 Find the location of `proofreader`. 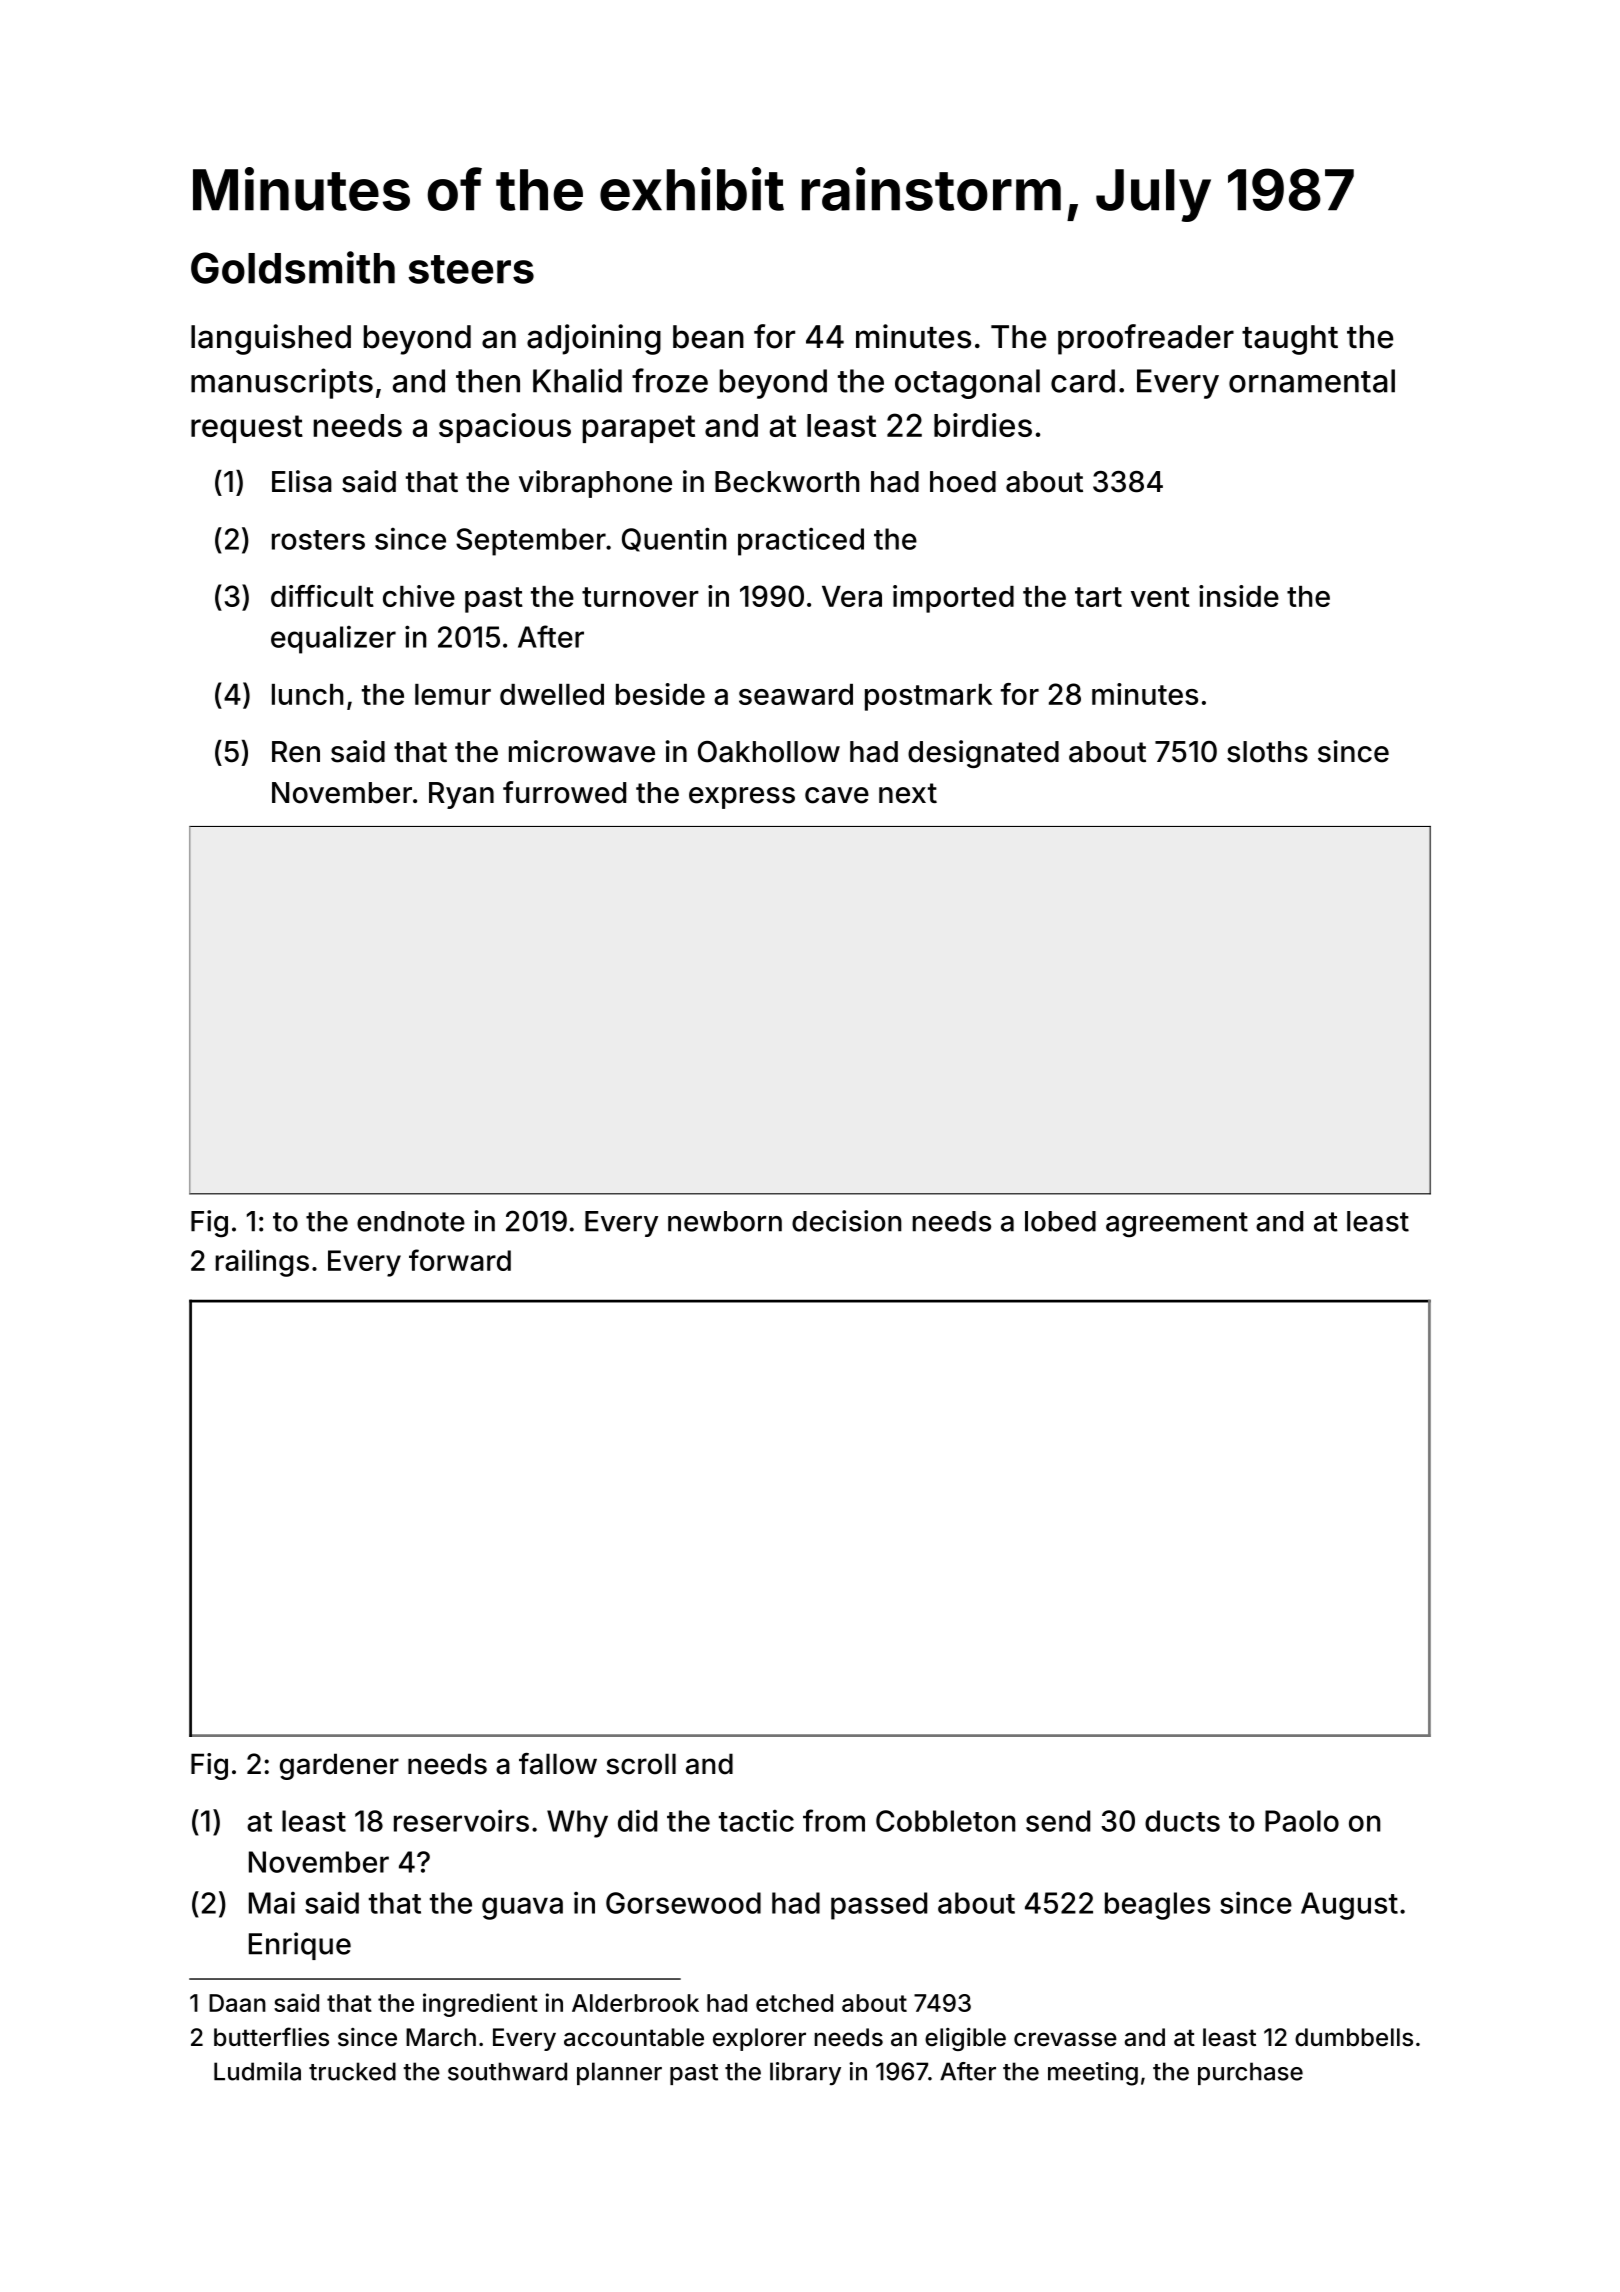

proofreader is located at coordinates (1146, 339).
